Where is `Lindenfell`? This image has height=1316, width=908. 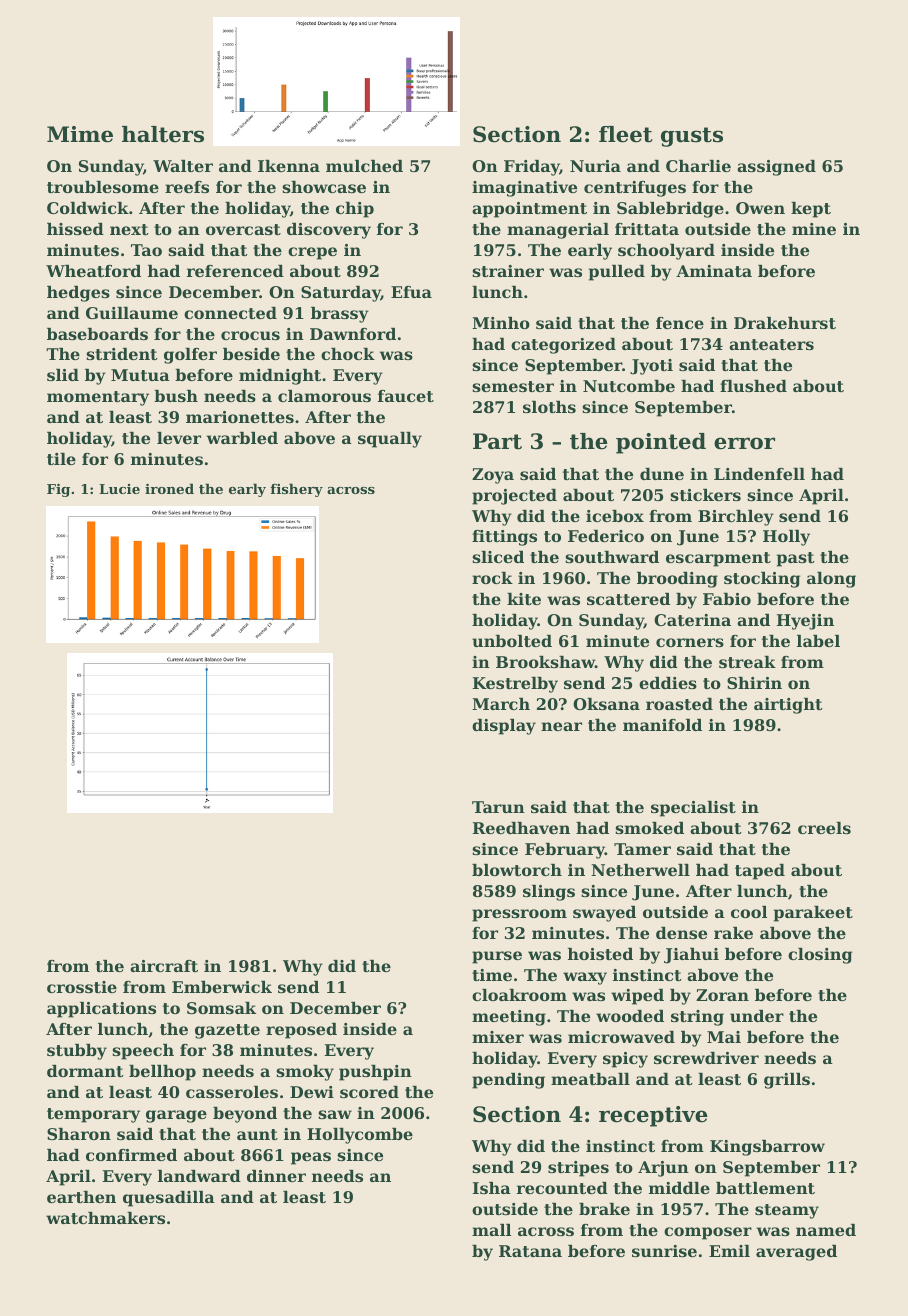
Lindenfell is located at coordinates (759, 474).
